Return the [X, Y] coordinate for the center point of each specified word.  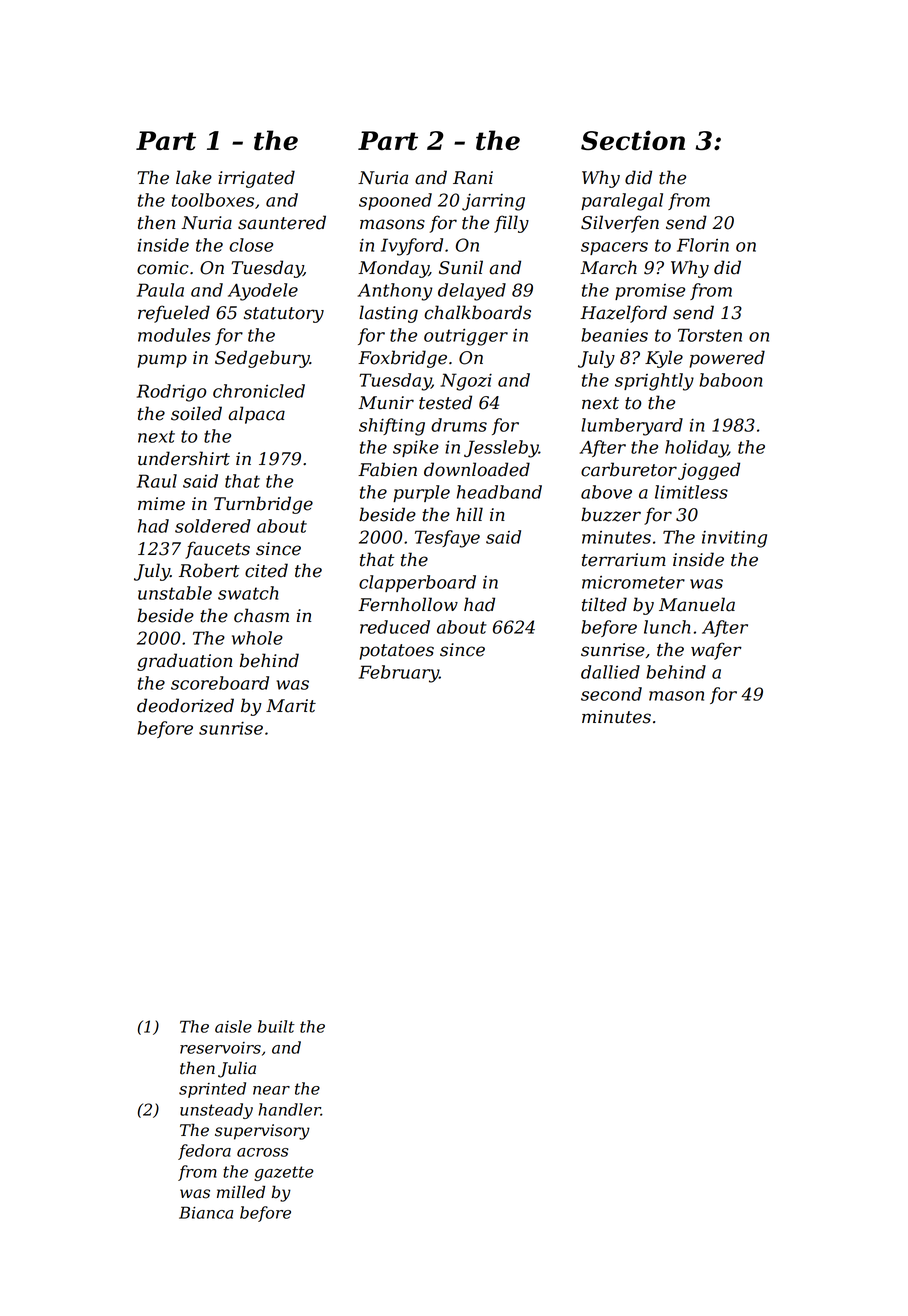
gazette [284, 1173]
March [608, 267]
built [276, 1026]
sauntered [282, 222]
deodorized [185, 705]
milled [241, 1192]
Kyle [664, 359]
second [611, 694]
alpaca [256, 415]
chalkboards [477, 312]
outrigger [466, 337]
